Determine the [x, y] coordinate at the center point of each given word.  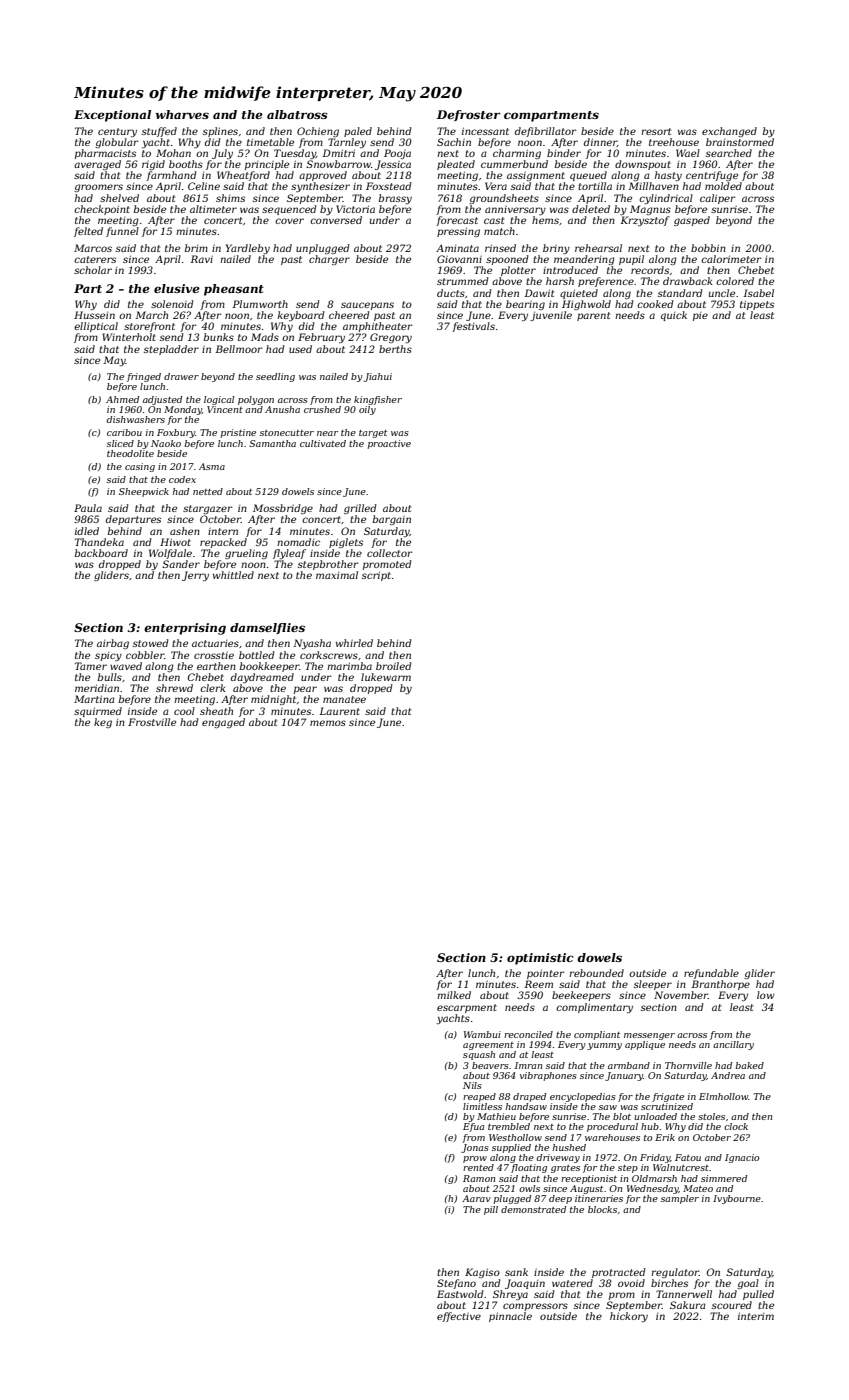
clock [736, 1126]
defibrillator [546, 132]
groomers [98, 188]
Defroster [468, 115]
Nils [472, 1085]
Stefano [456, 1284]
